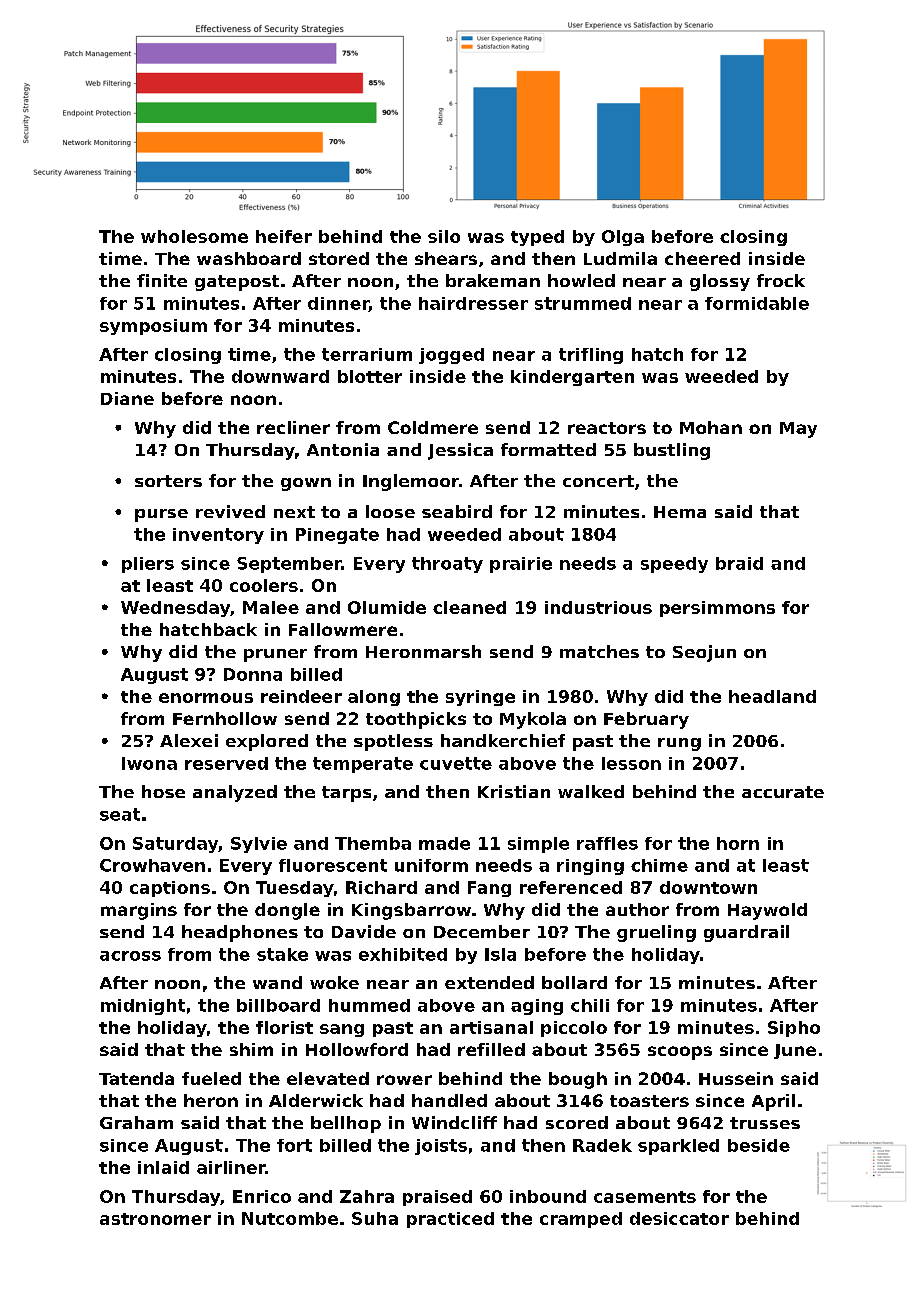 The image size is (924, 1308). I want to click on industrious, so click(598, 607).
